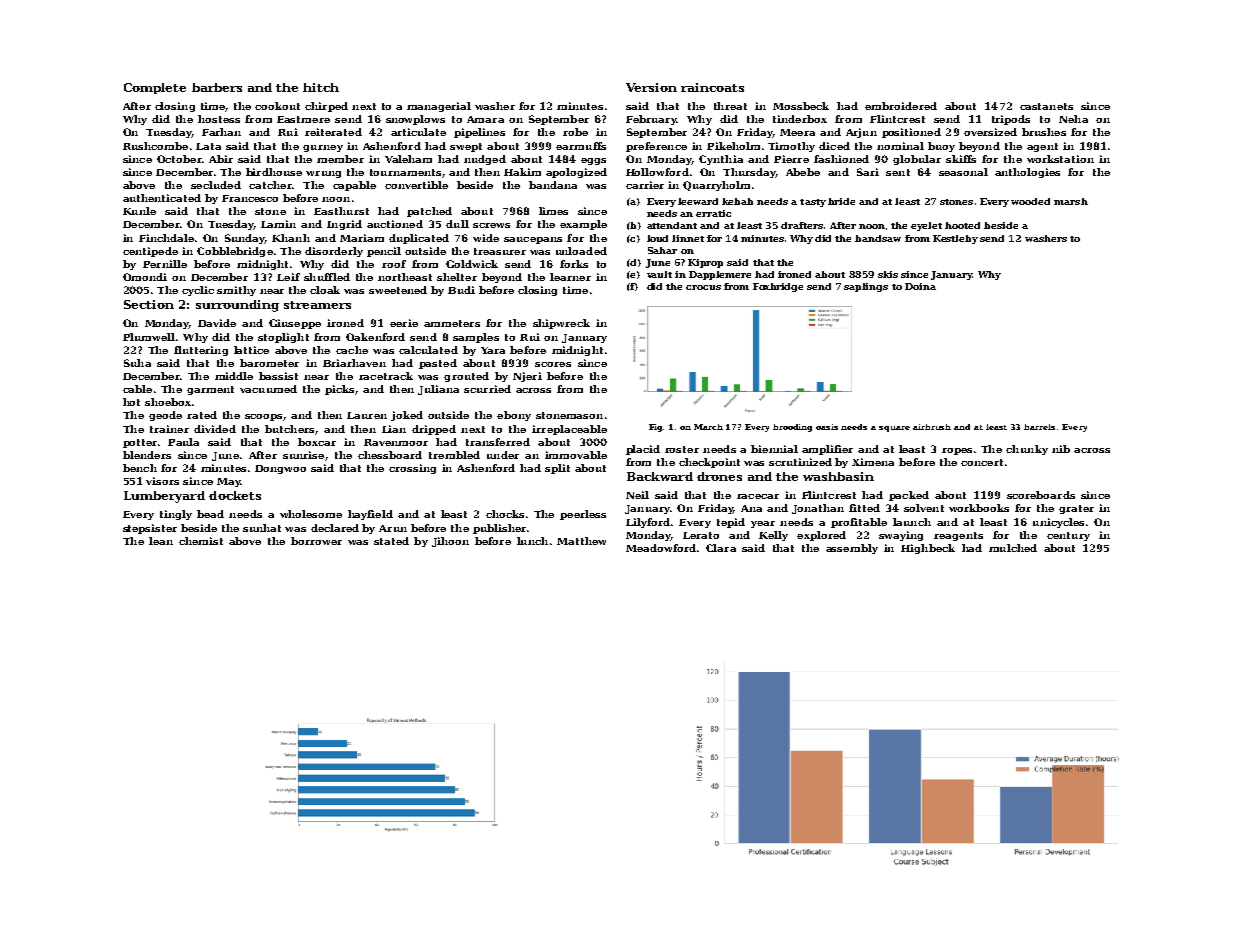  I want to click on Complete, so click(155, 88).
